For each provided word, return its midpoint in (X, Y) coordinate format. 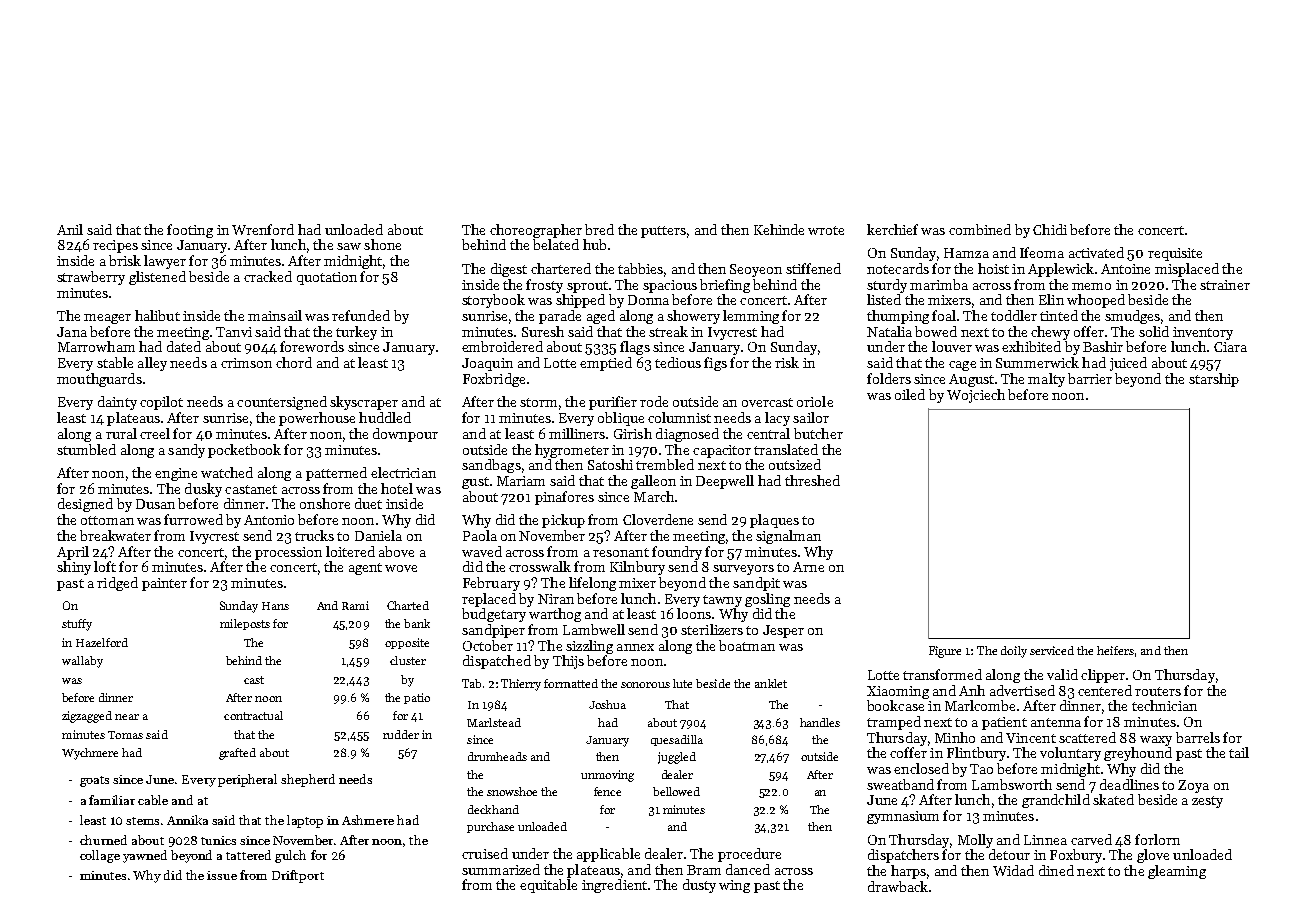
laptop (305, 821)
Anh (972, 690)
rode (654, 401)
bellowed (676, 791)
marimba (939, 284)
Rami (355, 605)
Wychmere (90, 754)
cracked (268, 276)
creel (155, 433)
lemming (751, 317)
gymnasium (903, 817)
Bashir (1103, 346)
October (488, 645)
